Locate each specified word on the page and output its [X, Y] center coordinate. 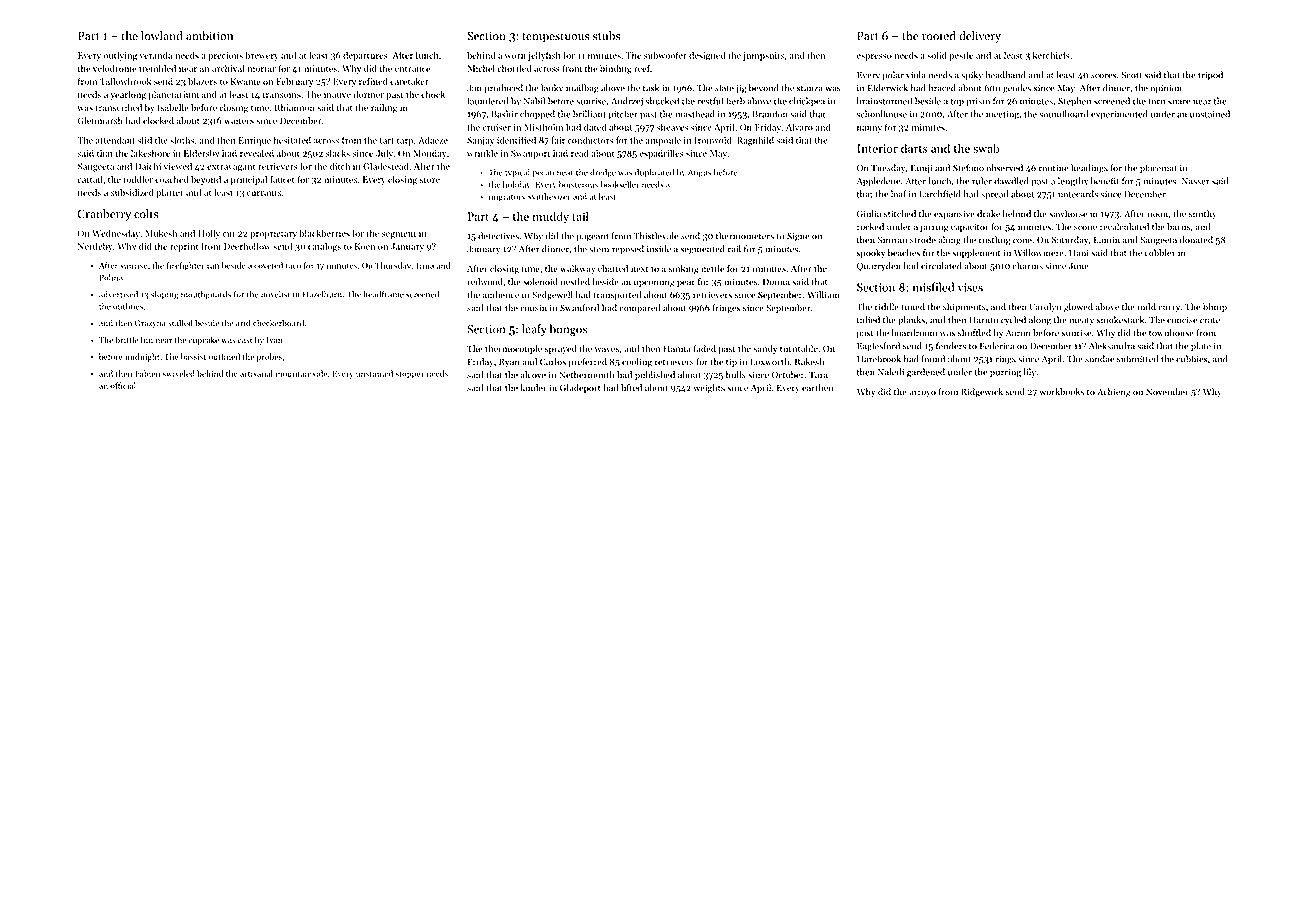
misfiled [933, 287]
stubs [606, 36]
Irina [425, 265]
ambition [209, 36]
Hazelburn [322, 294]
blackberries [325, 233]
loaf [899, 194]
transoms [282, 95]
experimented [1119, 115]
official [123, 385]
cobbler [1160, 253]
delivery [980, 37]
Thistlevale [656, 236]
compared [640, 309]
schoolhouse [882, 114]
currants [264, 193]
